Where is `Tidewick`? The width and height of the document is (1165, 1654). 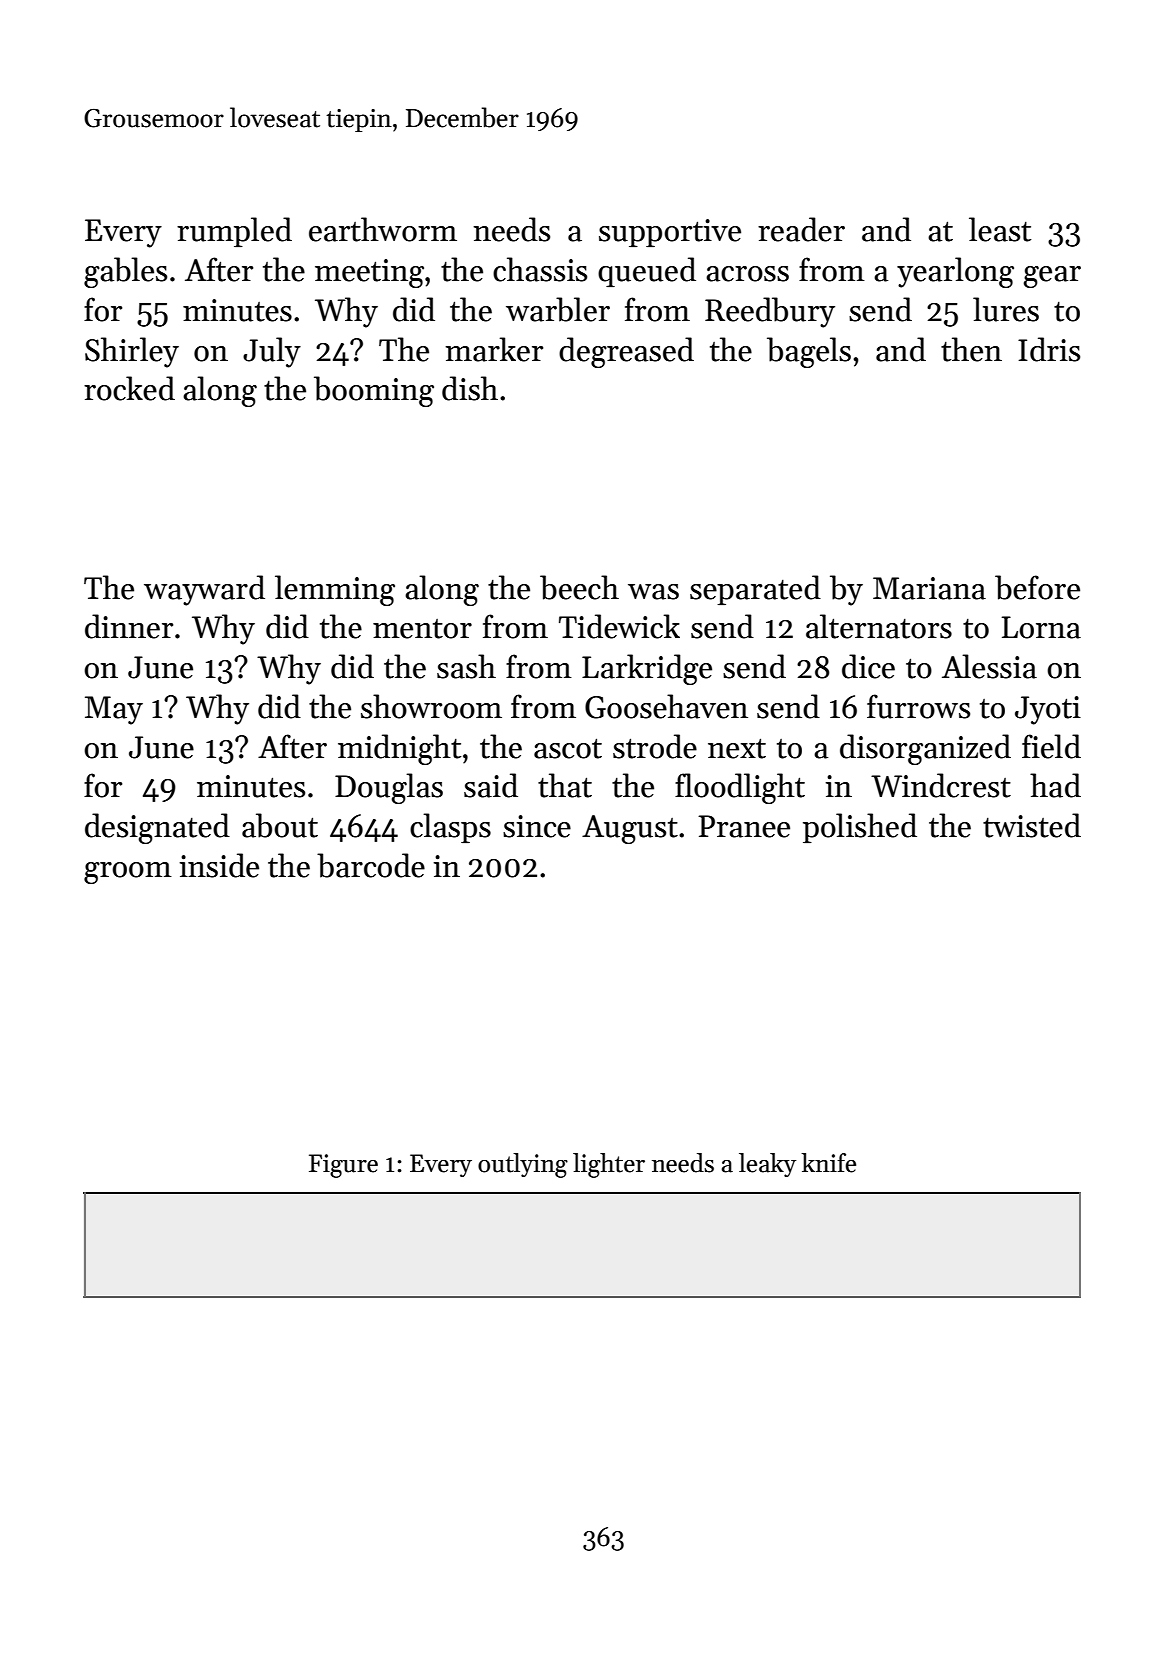
Tidewick is located at coordinates (619, 626).
